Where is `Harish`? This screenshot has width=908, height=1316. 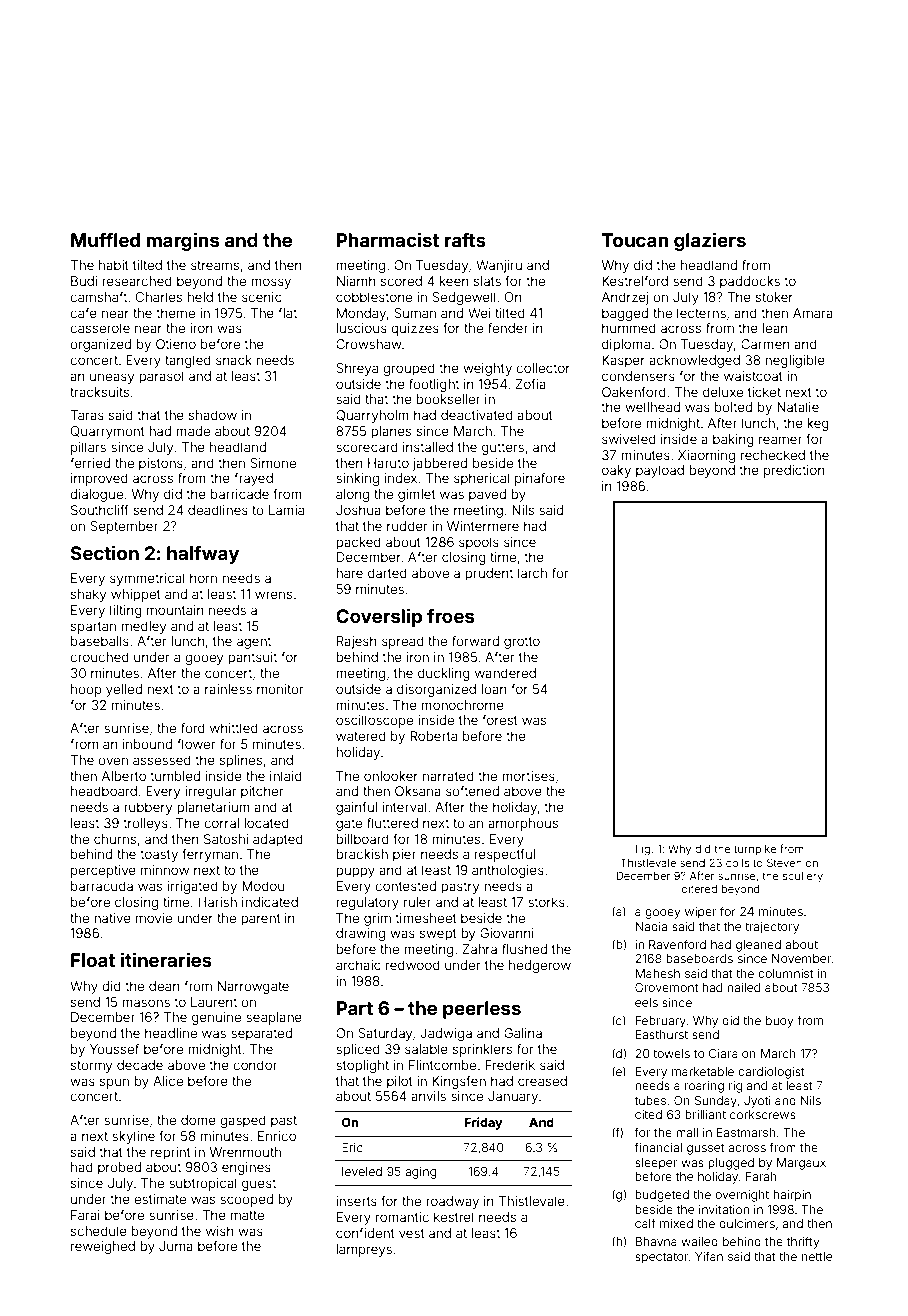 Harish is located at coordinates (217, 902).
